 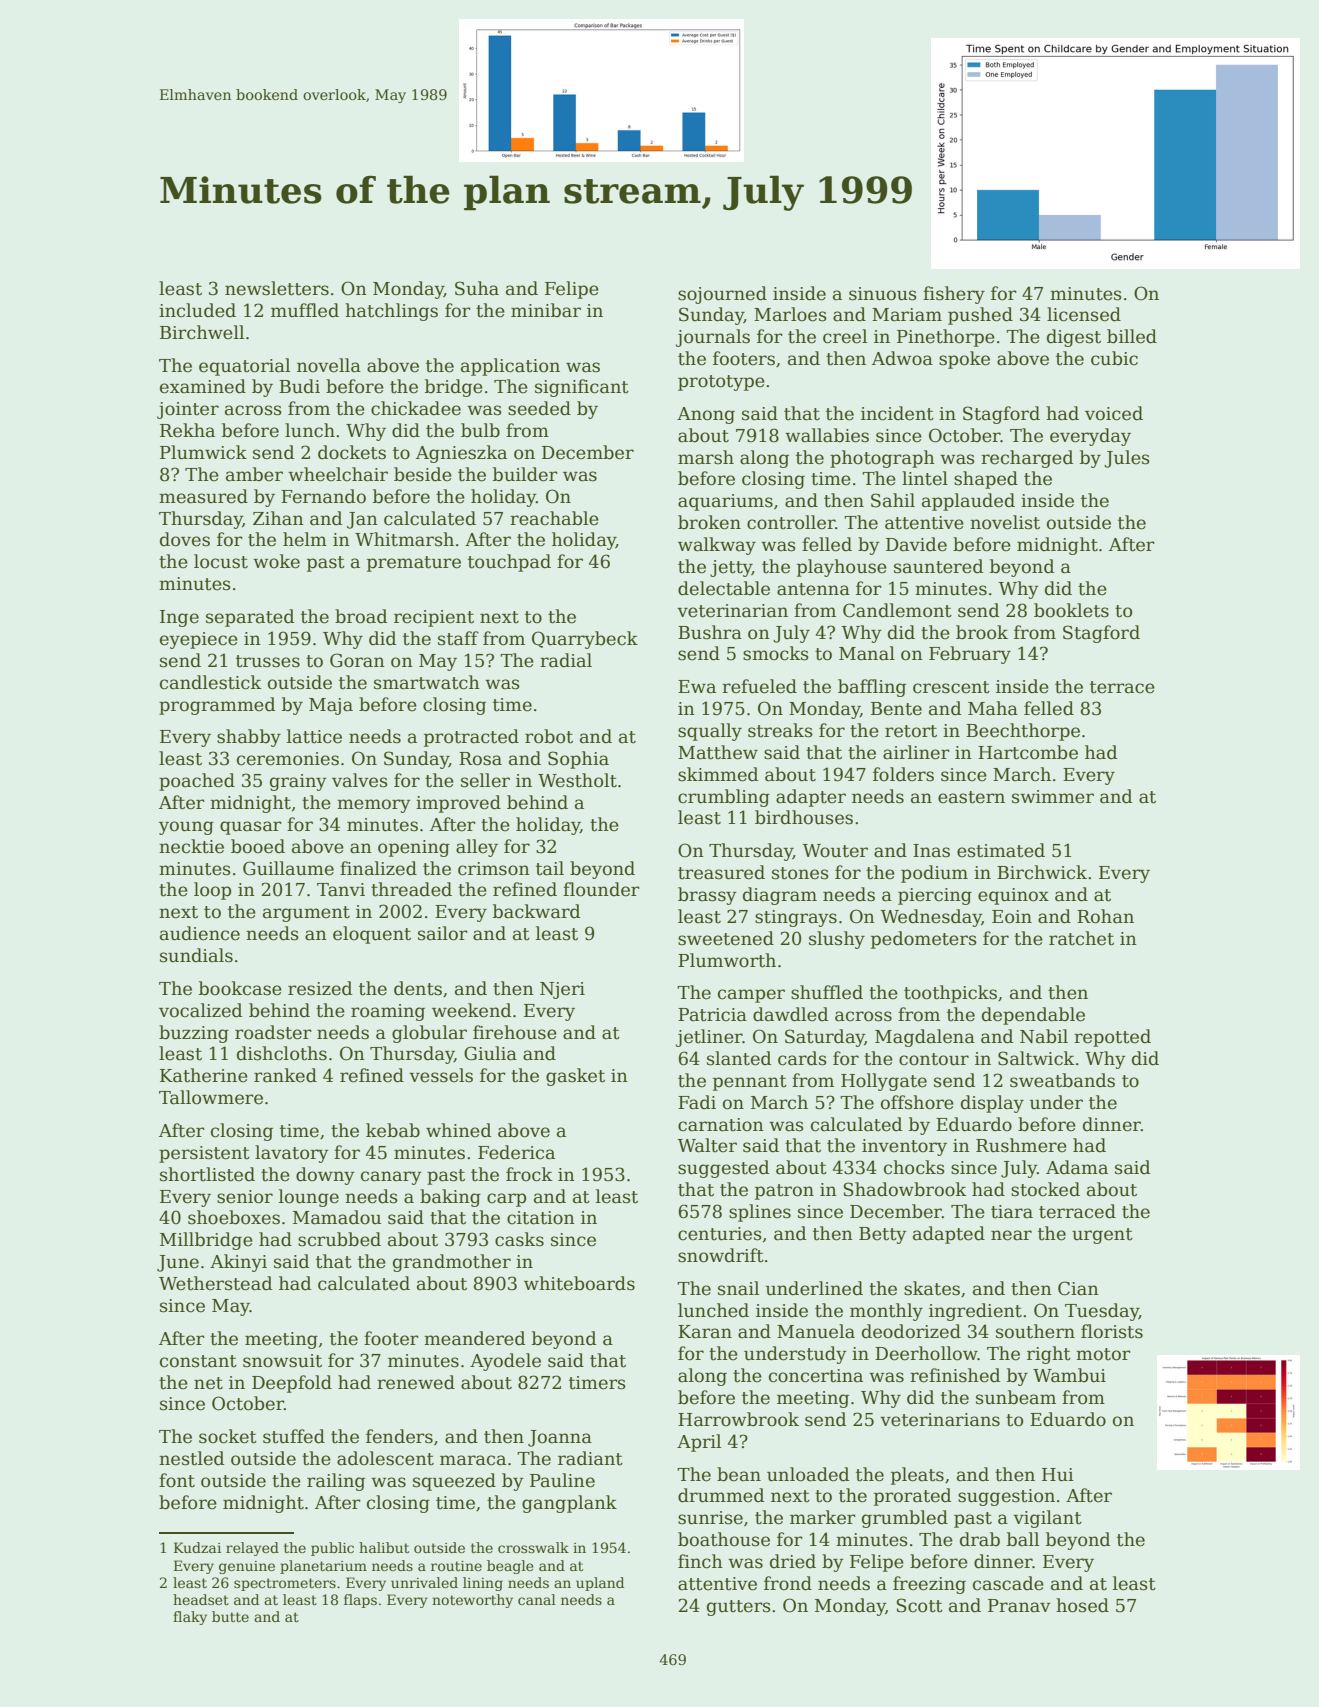 What do you see at coordinates (336, 1482) in the image?
I see `railing` at bounding box center [336, 1482].
